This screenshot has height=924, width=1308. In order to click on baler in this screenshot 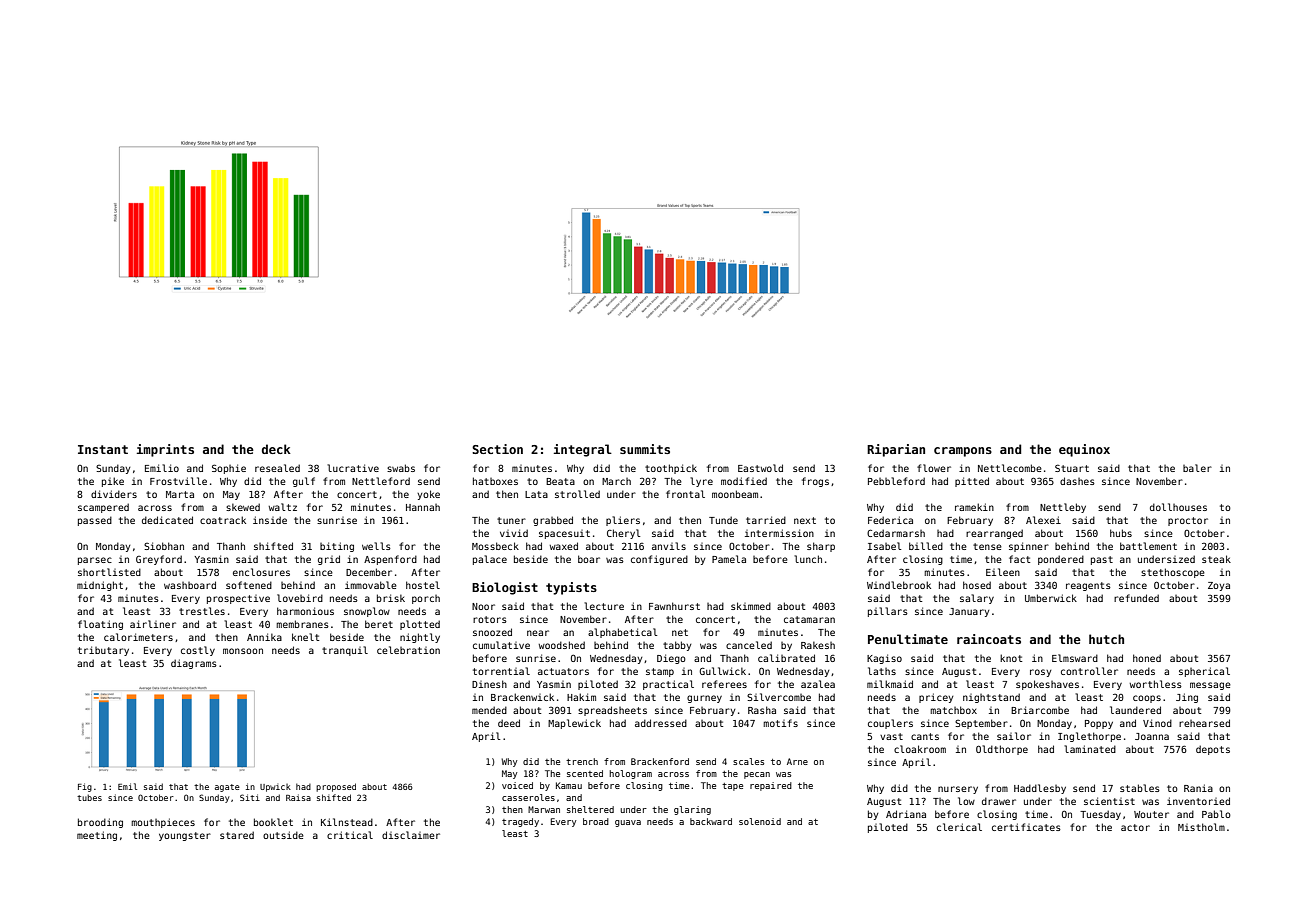, I will do `click(1197, 468)`.
